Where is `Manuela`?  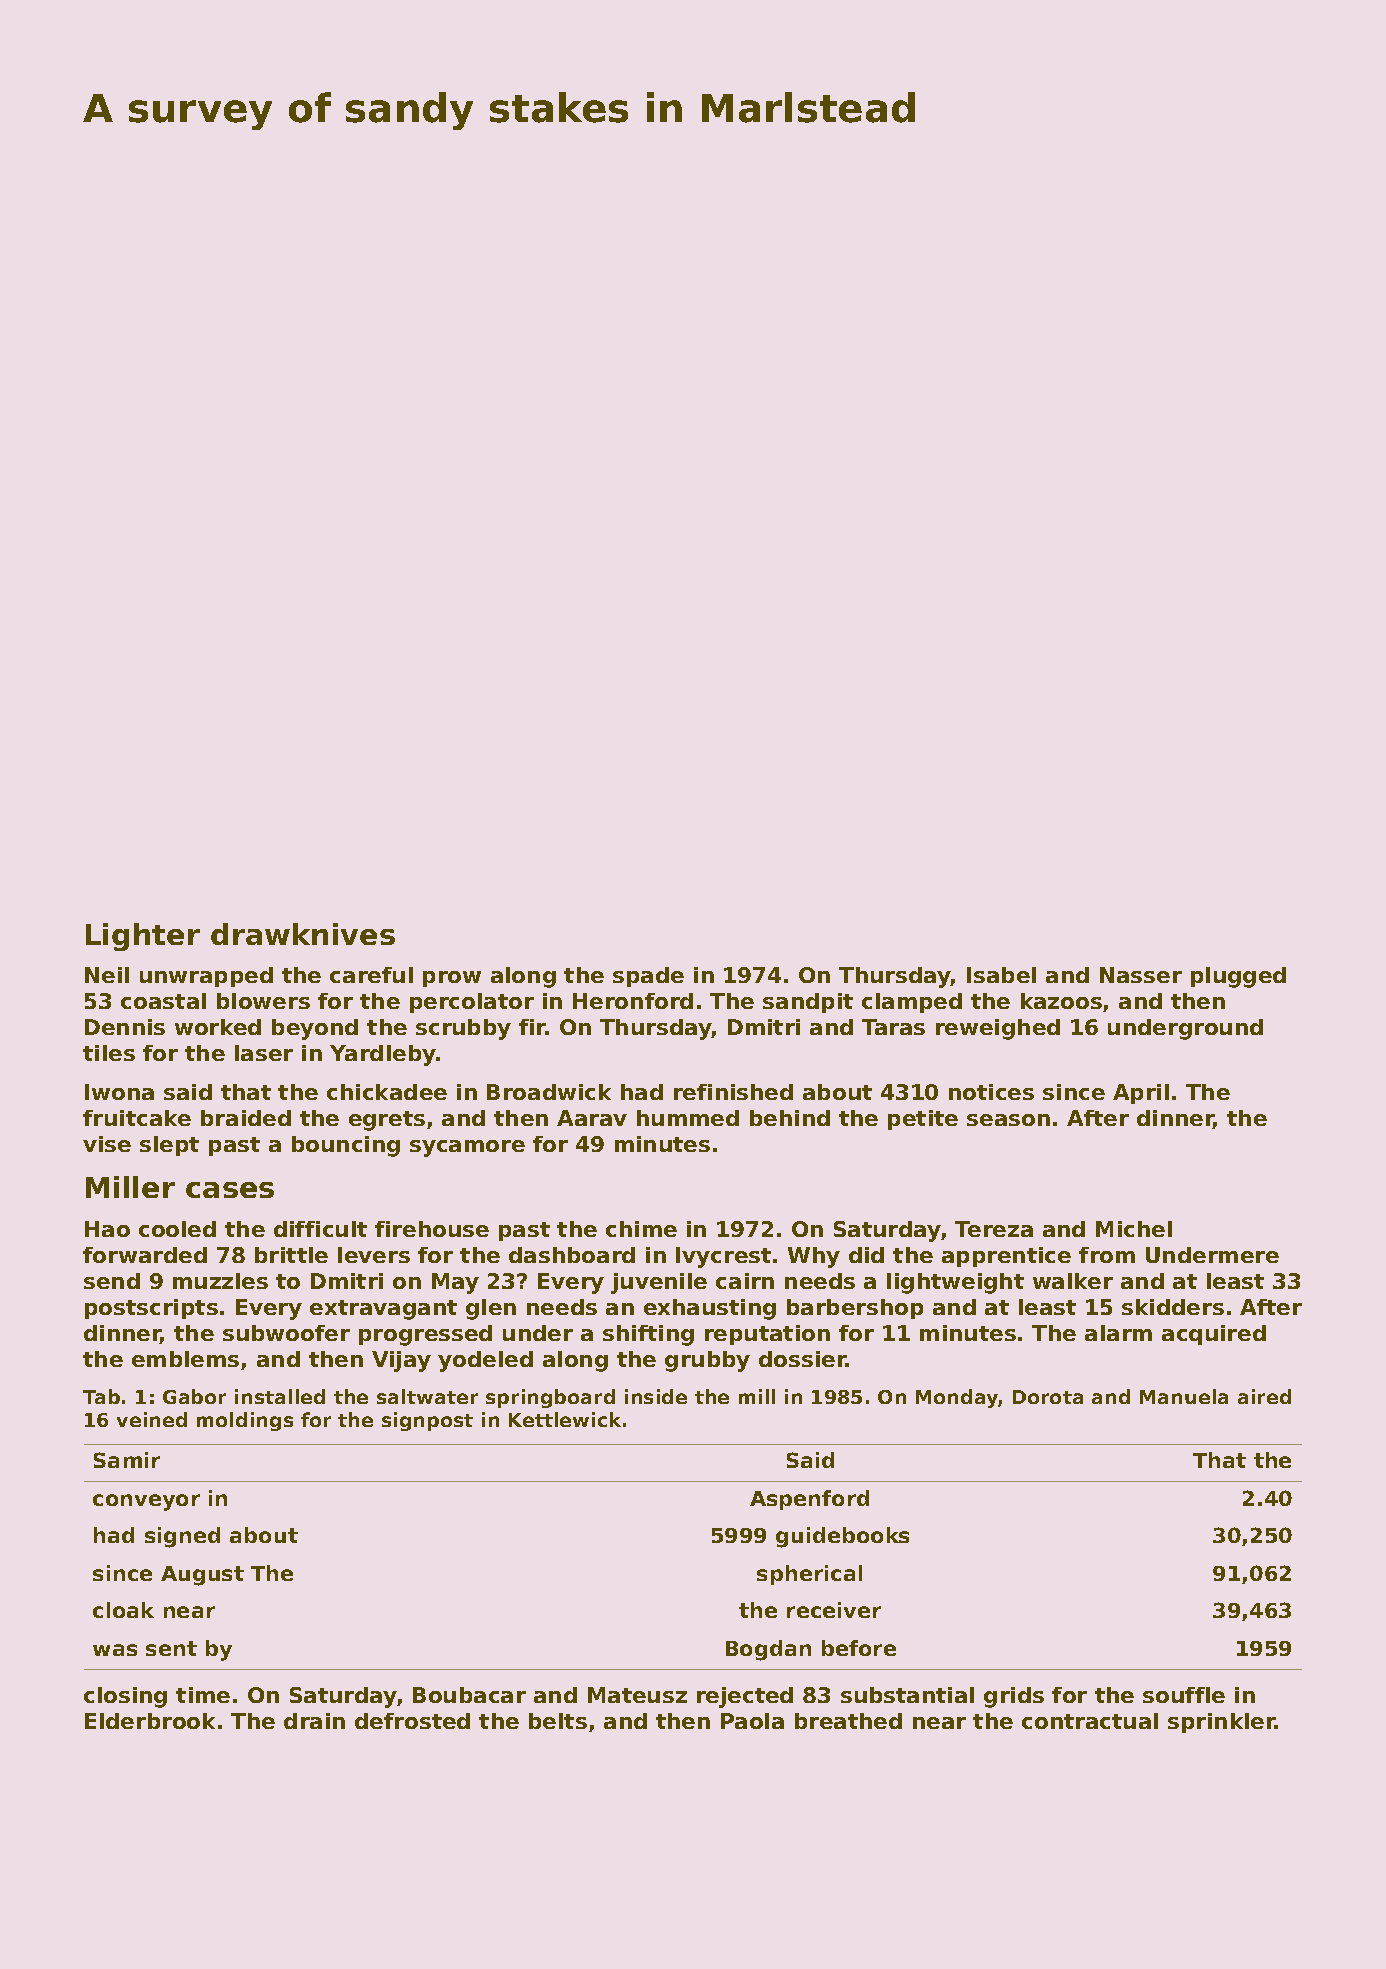 Manuela is located at coordinates (1184, 1396).
